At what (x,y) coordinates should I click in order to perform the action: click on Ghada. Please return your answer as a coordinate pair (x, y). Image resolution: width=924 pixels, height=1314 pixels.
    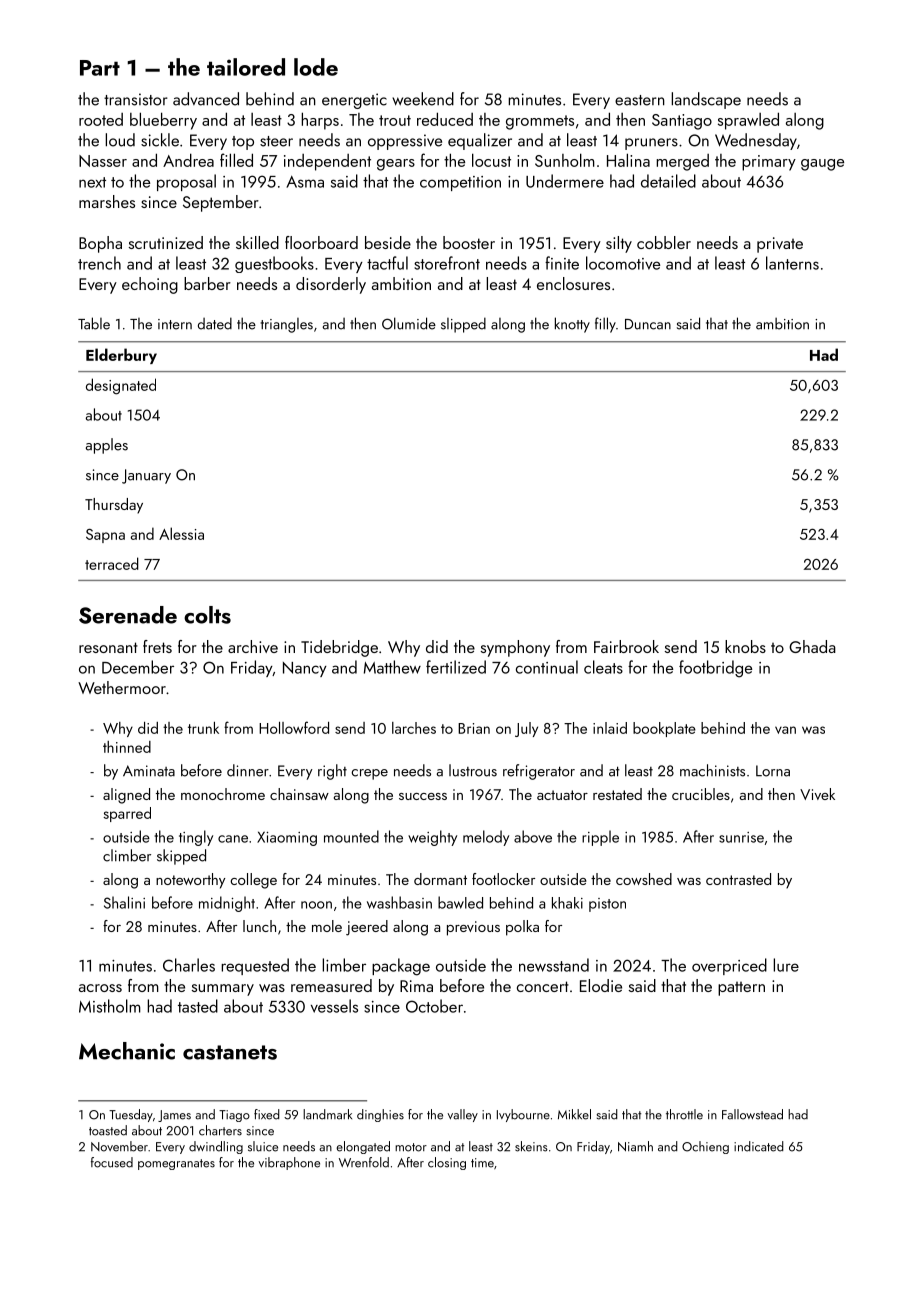
    Looking at the image, I should click on (812, 646).
